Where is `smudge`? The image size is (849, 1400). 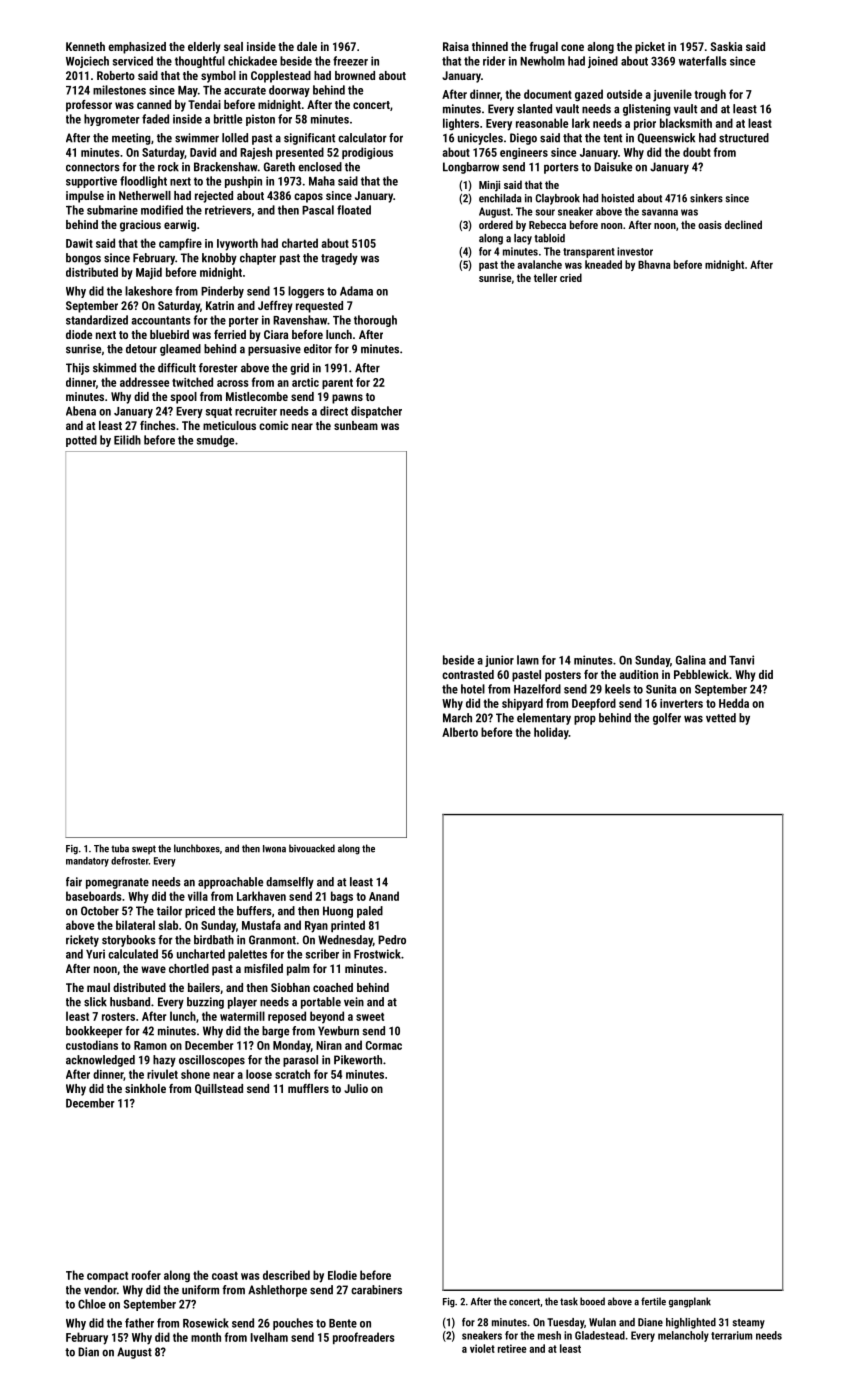
smudge is located at coordinates (215, 441).
